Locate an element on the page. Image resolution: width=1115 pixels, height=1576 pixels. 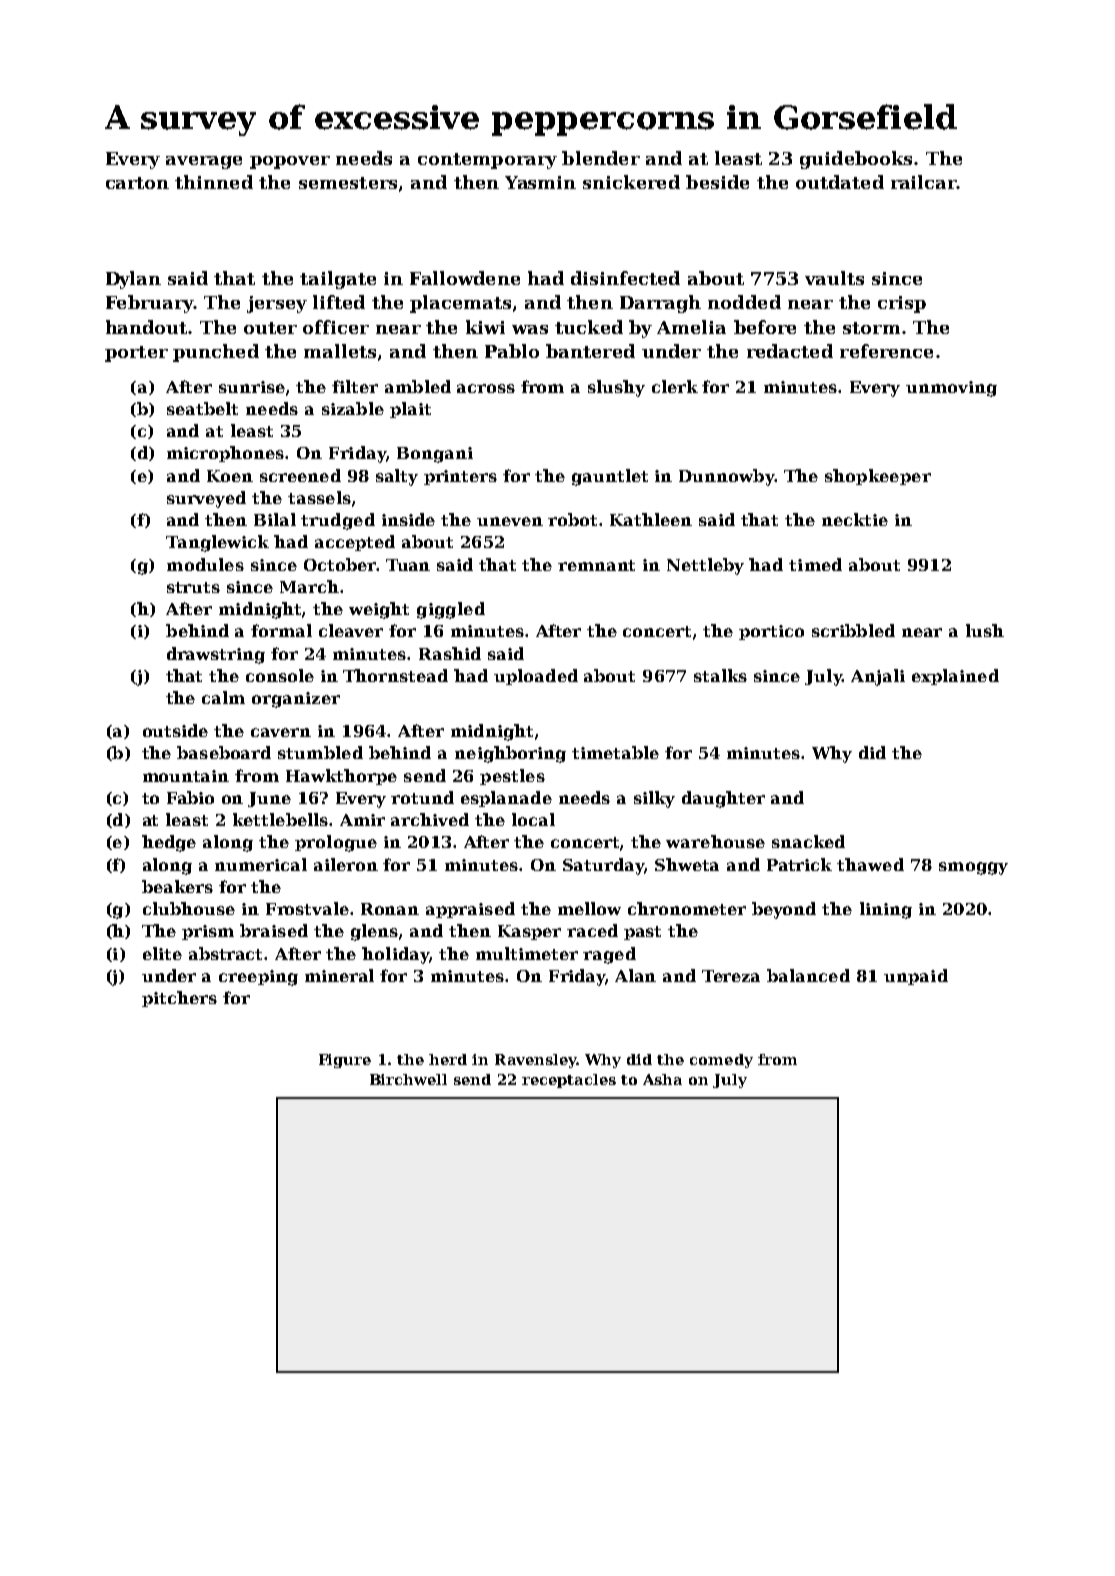
seatbelt is located at coordinates (202, 408).
